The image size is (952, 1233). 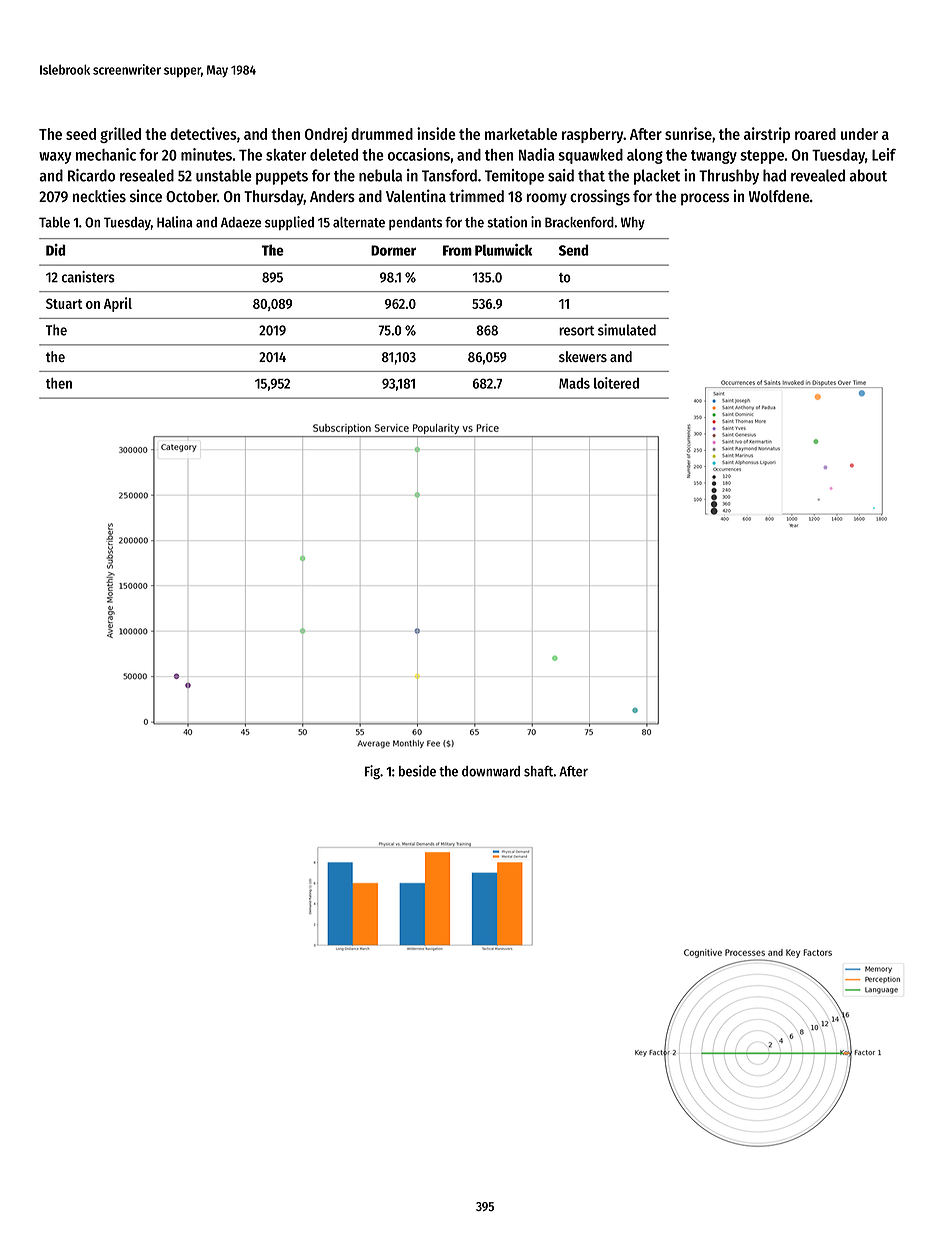 I want to click on neckties, so click(x=99, y=195).
